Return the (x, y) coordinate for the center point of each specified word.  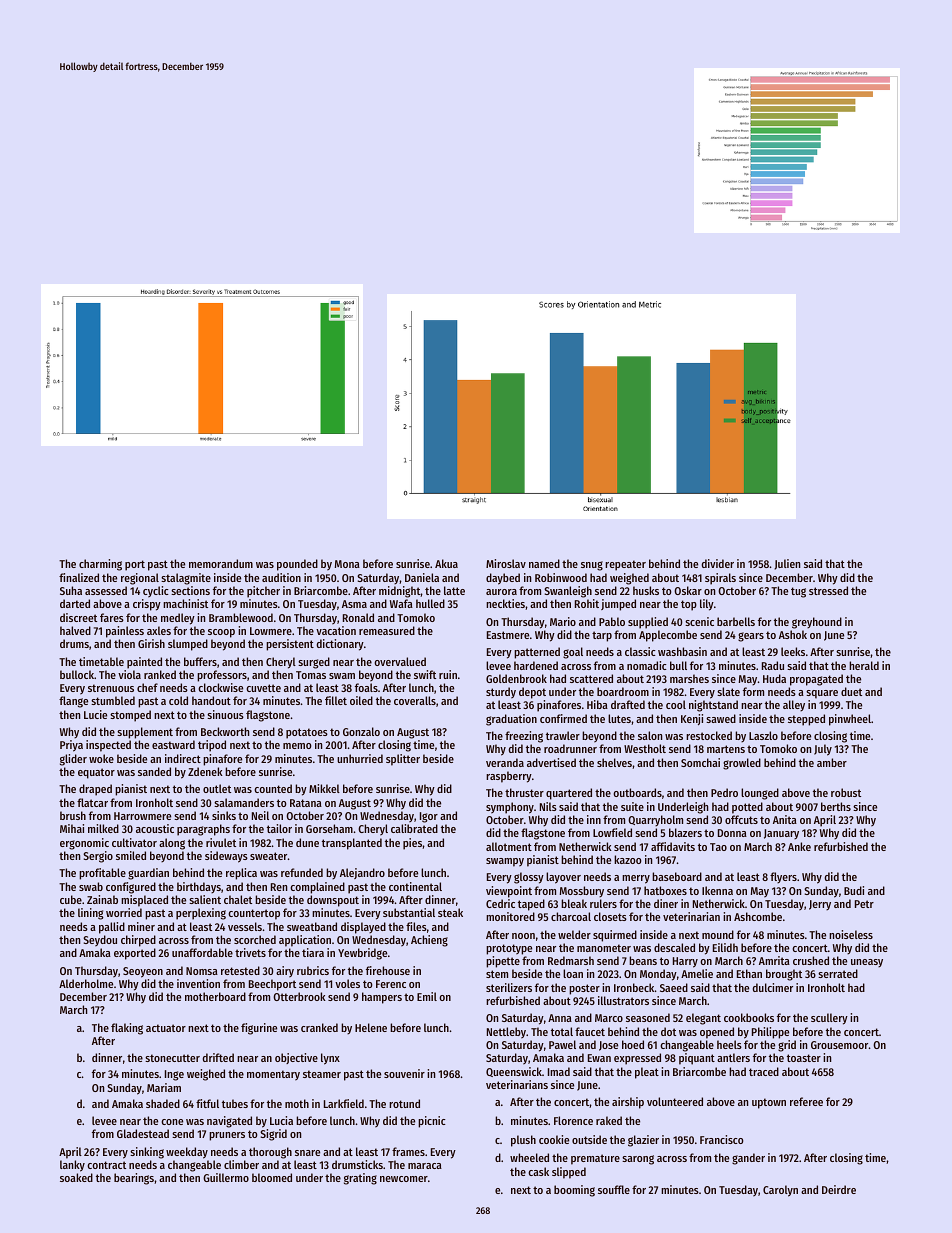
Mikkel (324, 788)
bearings (134, 1179)
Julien (787, 564)
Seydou (100, 941)
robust (846, 792)
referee (806, 1101)
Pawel (562, 1044)
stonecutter (172, 1058)
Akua (446, 563)
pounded (297, 565)
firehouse (388, 970)
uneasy (867, 963)
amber (832, 762)
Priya (71, 746)
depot (532, 693)
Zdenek (205, 771)
